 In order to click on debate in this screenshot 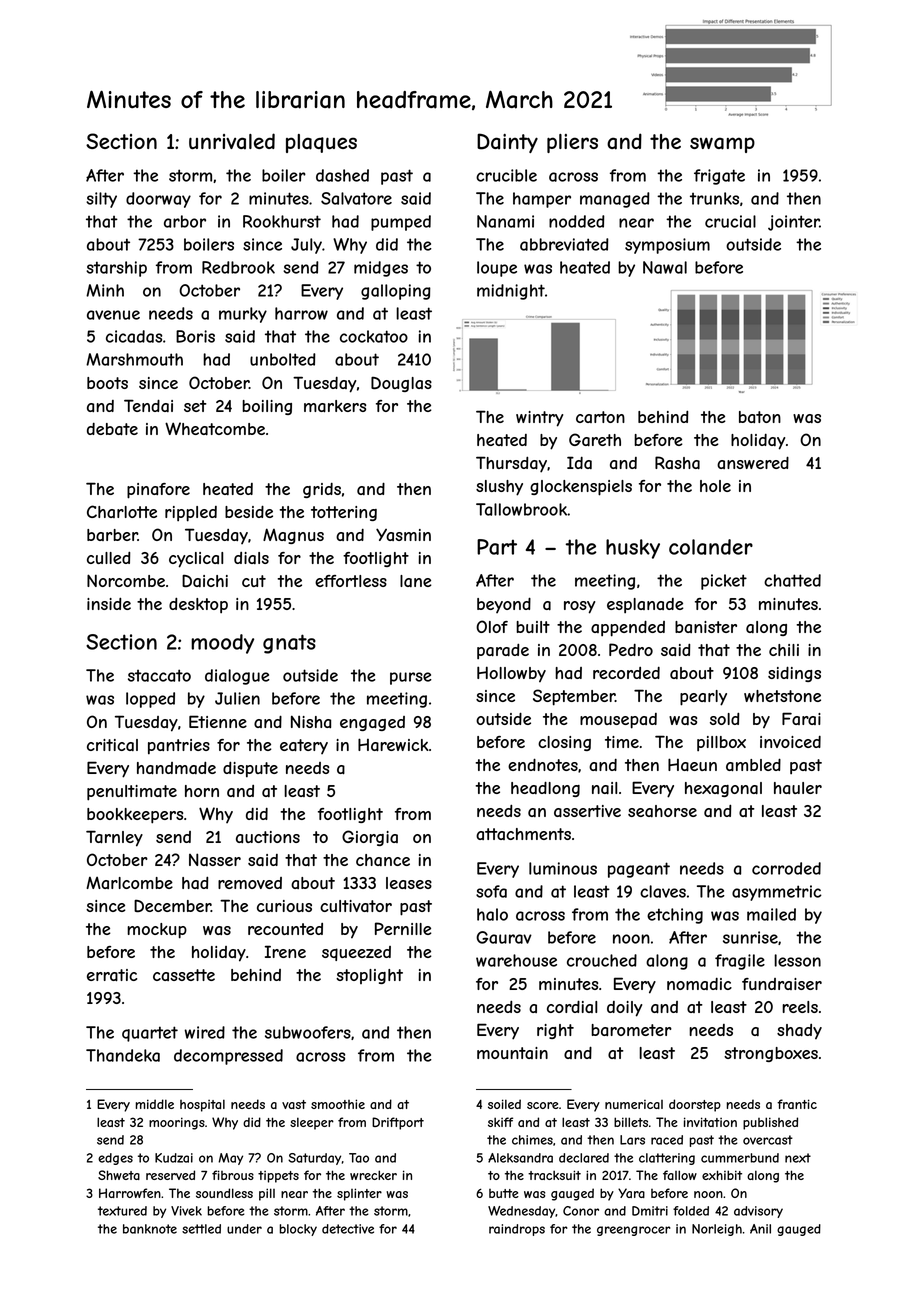, I will do `click(112, 429)`.
